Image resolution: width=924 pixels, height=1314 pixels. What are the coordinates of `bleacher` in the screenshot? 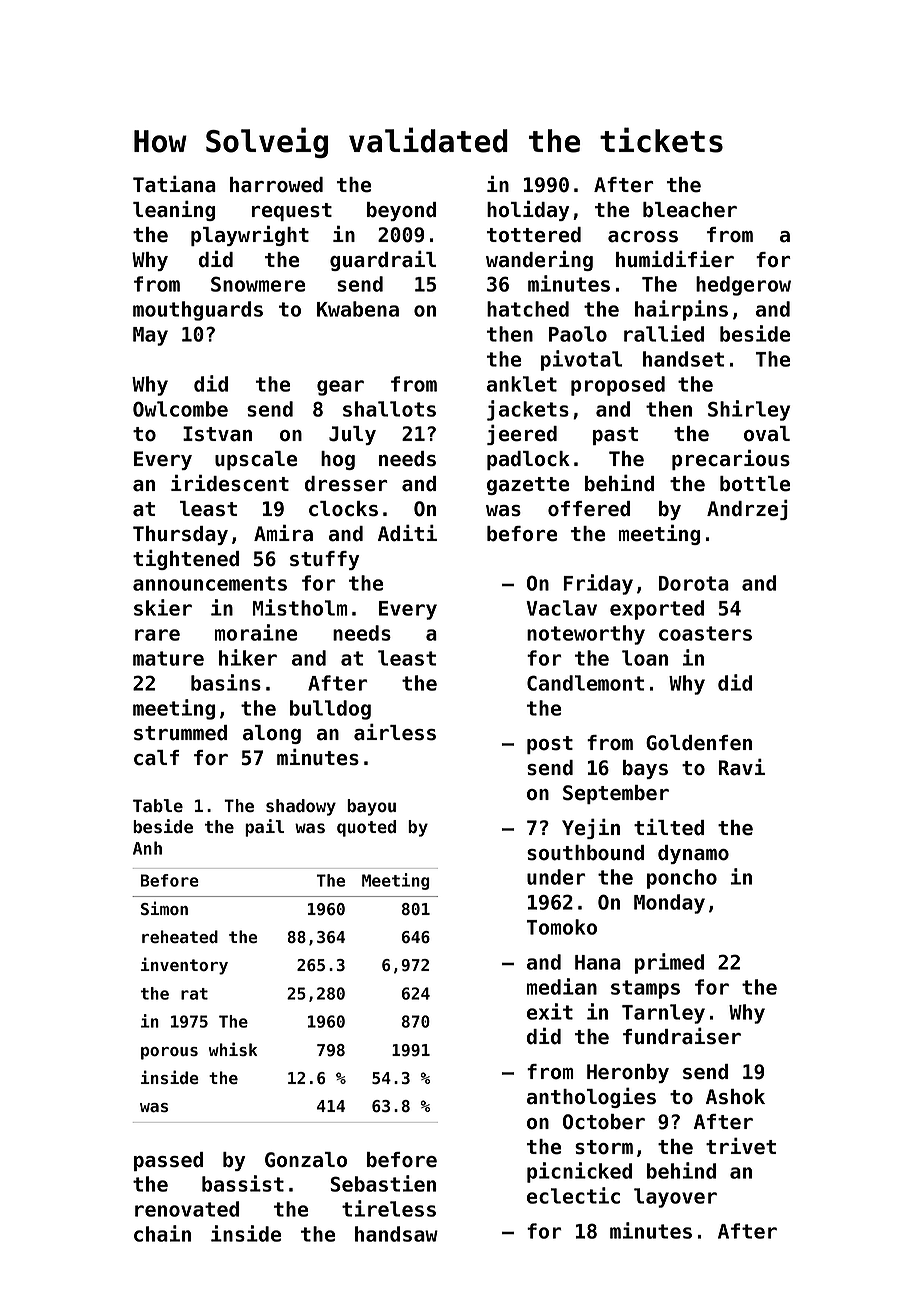 It's located at (690, 210).
